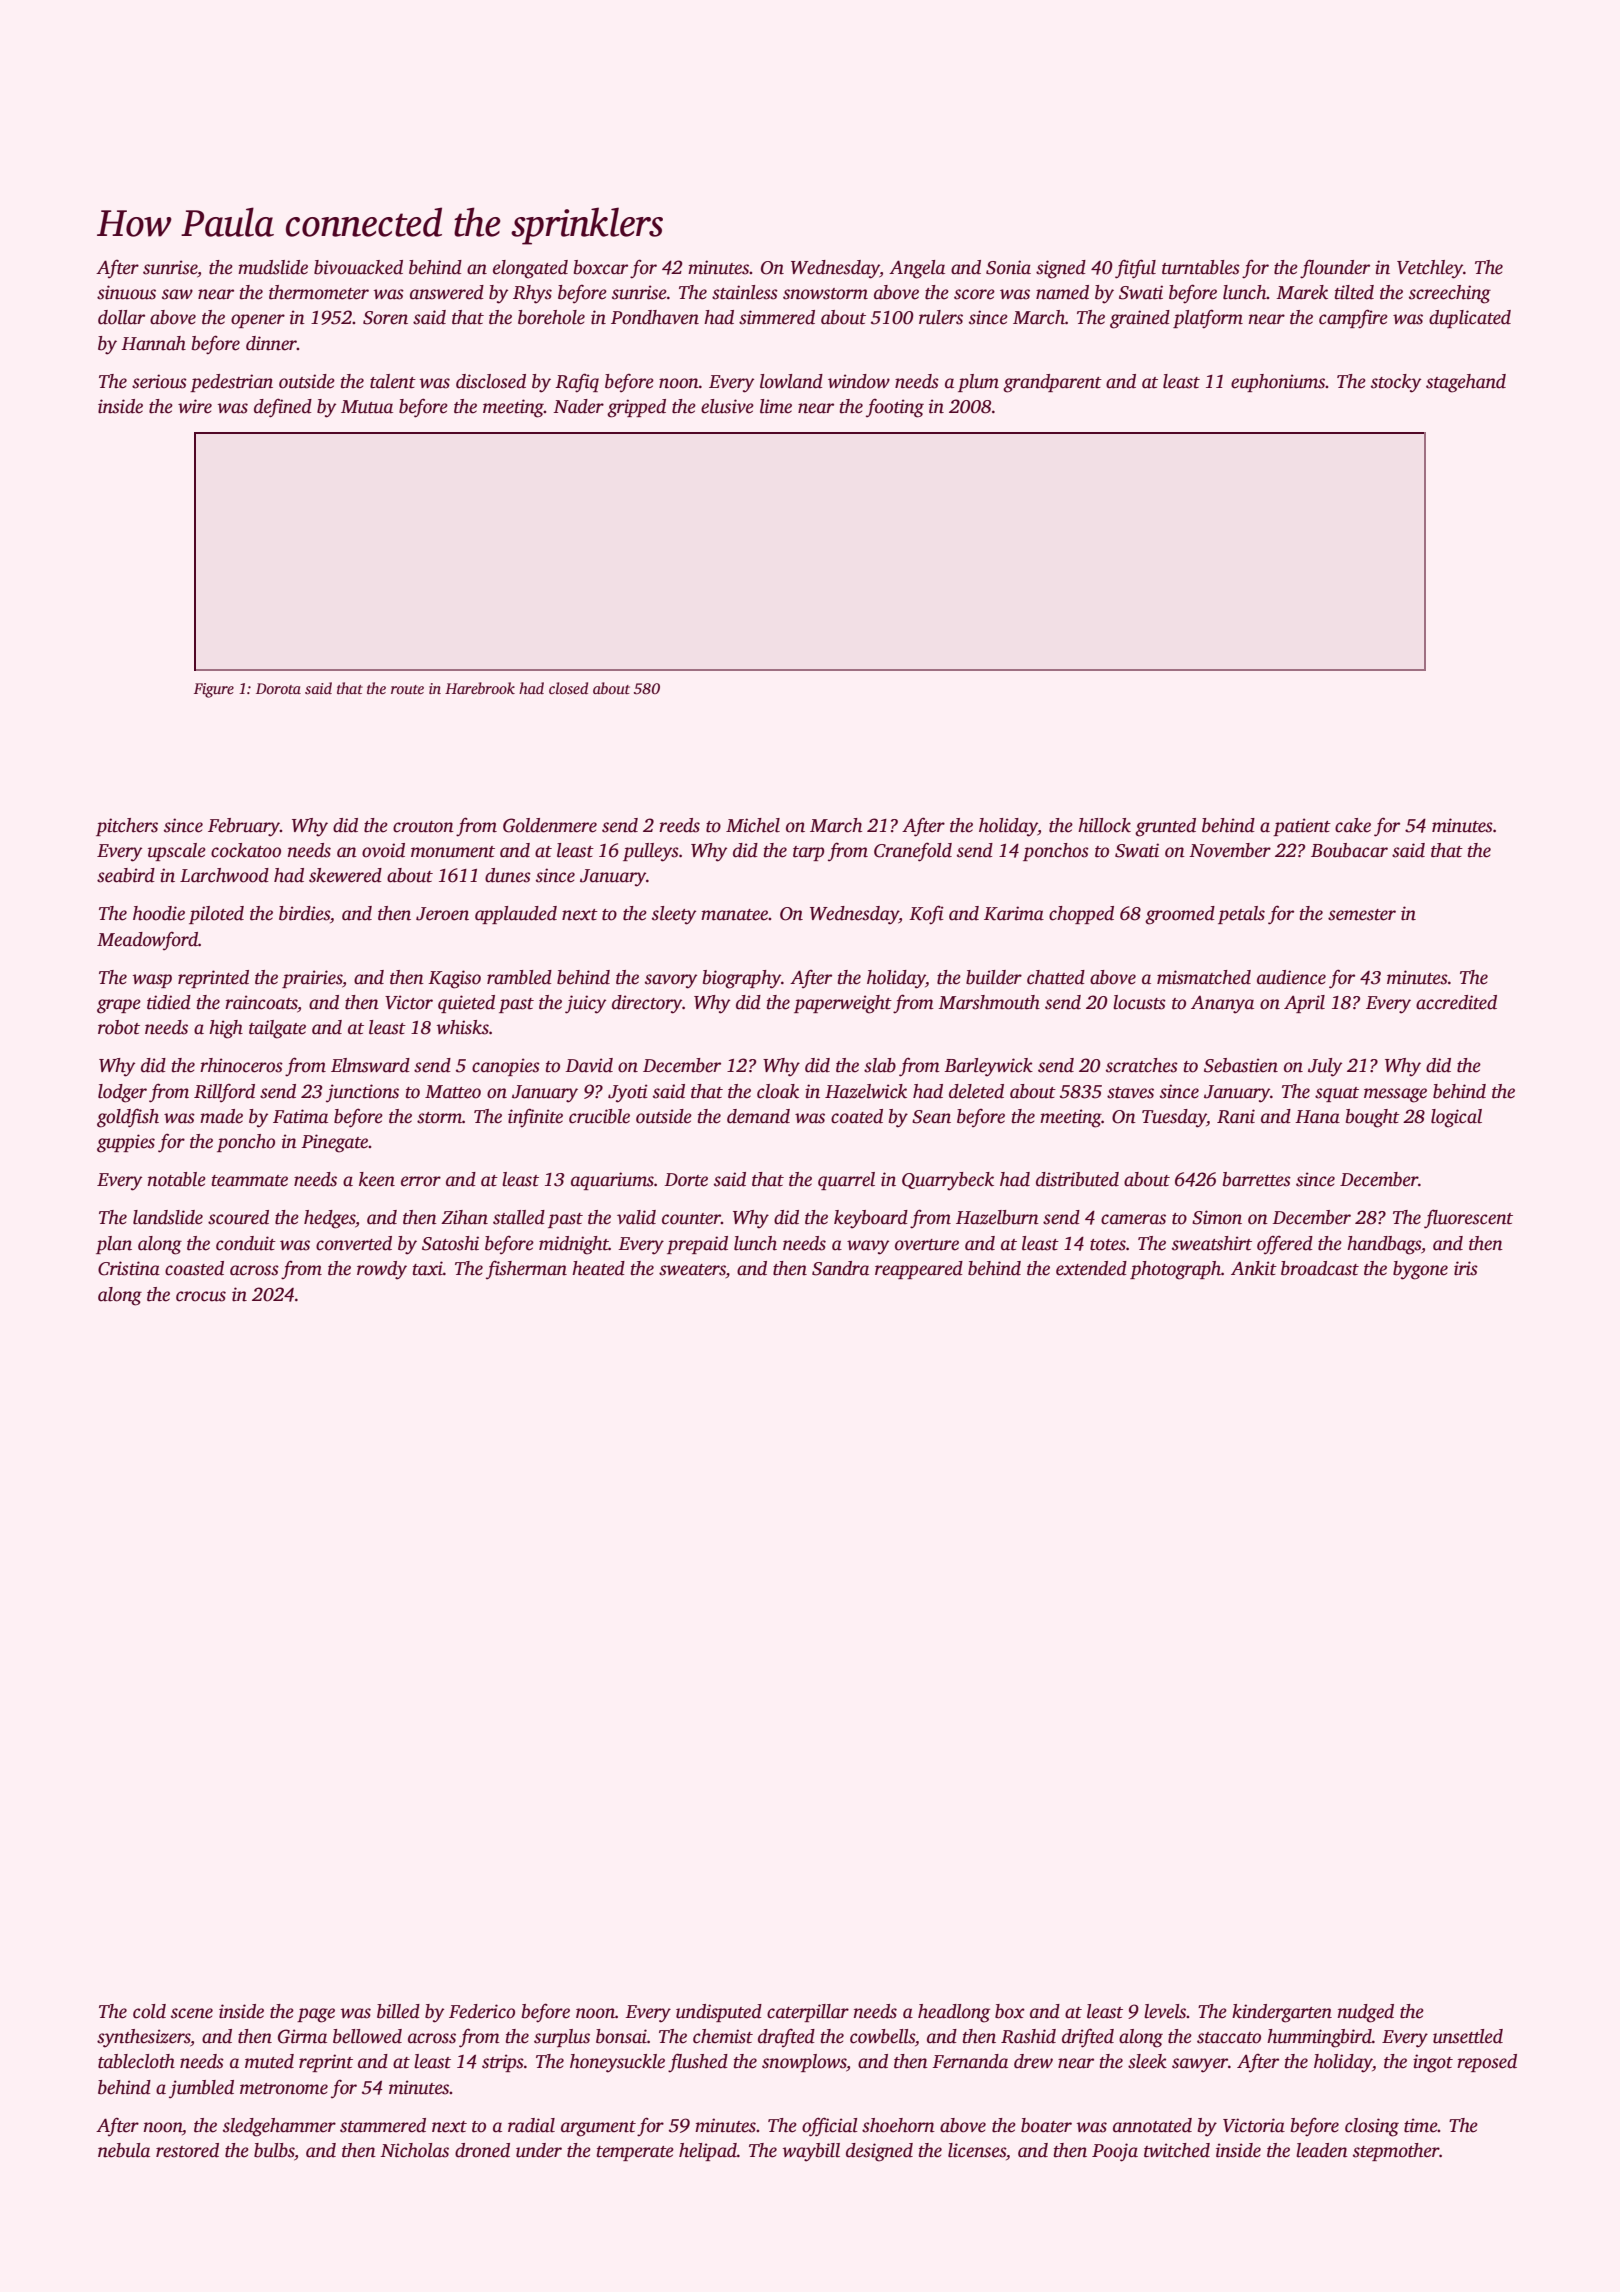 The height and width of the screenshot is (2292, 1620). Describe the element at coordinates (674, 915) in the screenshot. I see `sleety` at that location.
